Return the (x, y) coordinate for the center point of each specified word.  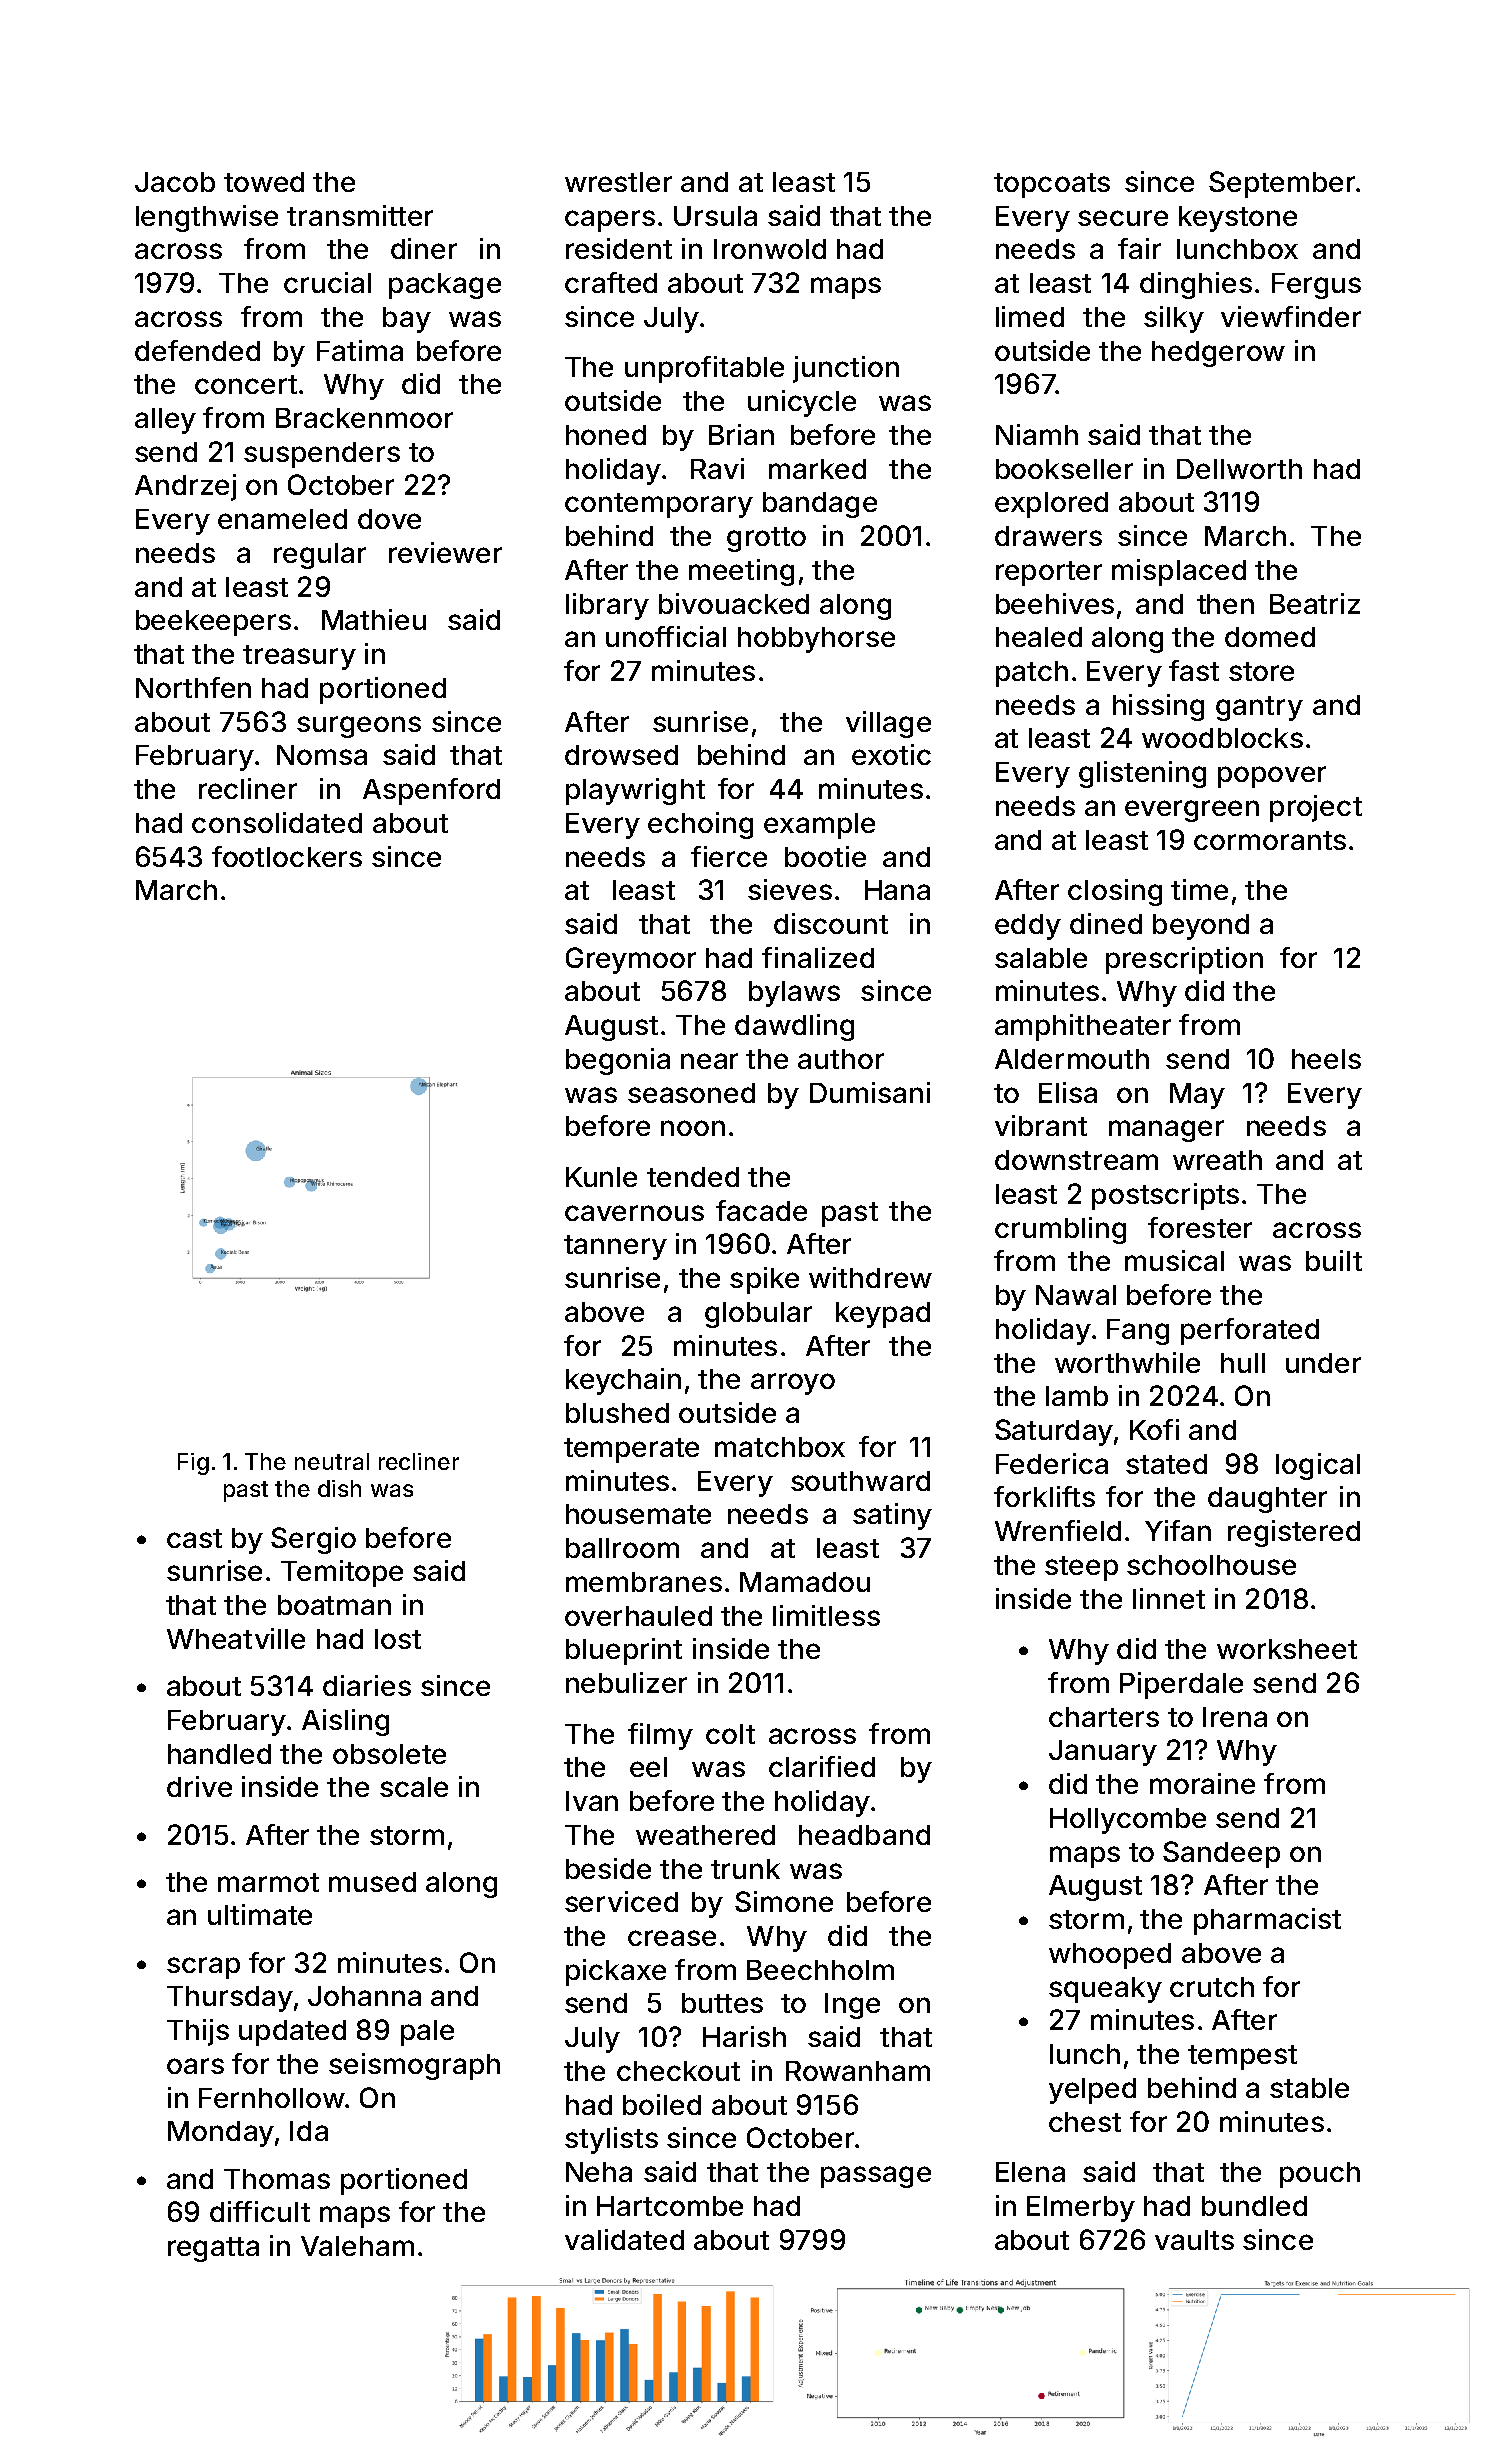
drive (199, 1786)
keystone (1238, 219)
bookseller (1064, 469)
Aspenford (431, 791)
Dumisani (870, 1092)
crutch (1212, 1987)
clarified (822, 1766)
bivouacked (734, 603)
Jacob (175, 182)
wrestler (618, 182)
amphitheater (1083, 1027)
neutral (332, 1461)
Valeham (357, 2246)
